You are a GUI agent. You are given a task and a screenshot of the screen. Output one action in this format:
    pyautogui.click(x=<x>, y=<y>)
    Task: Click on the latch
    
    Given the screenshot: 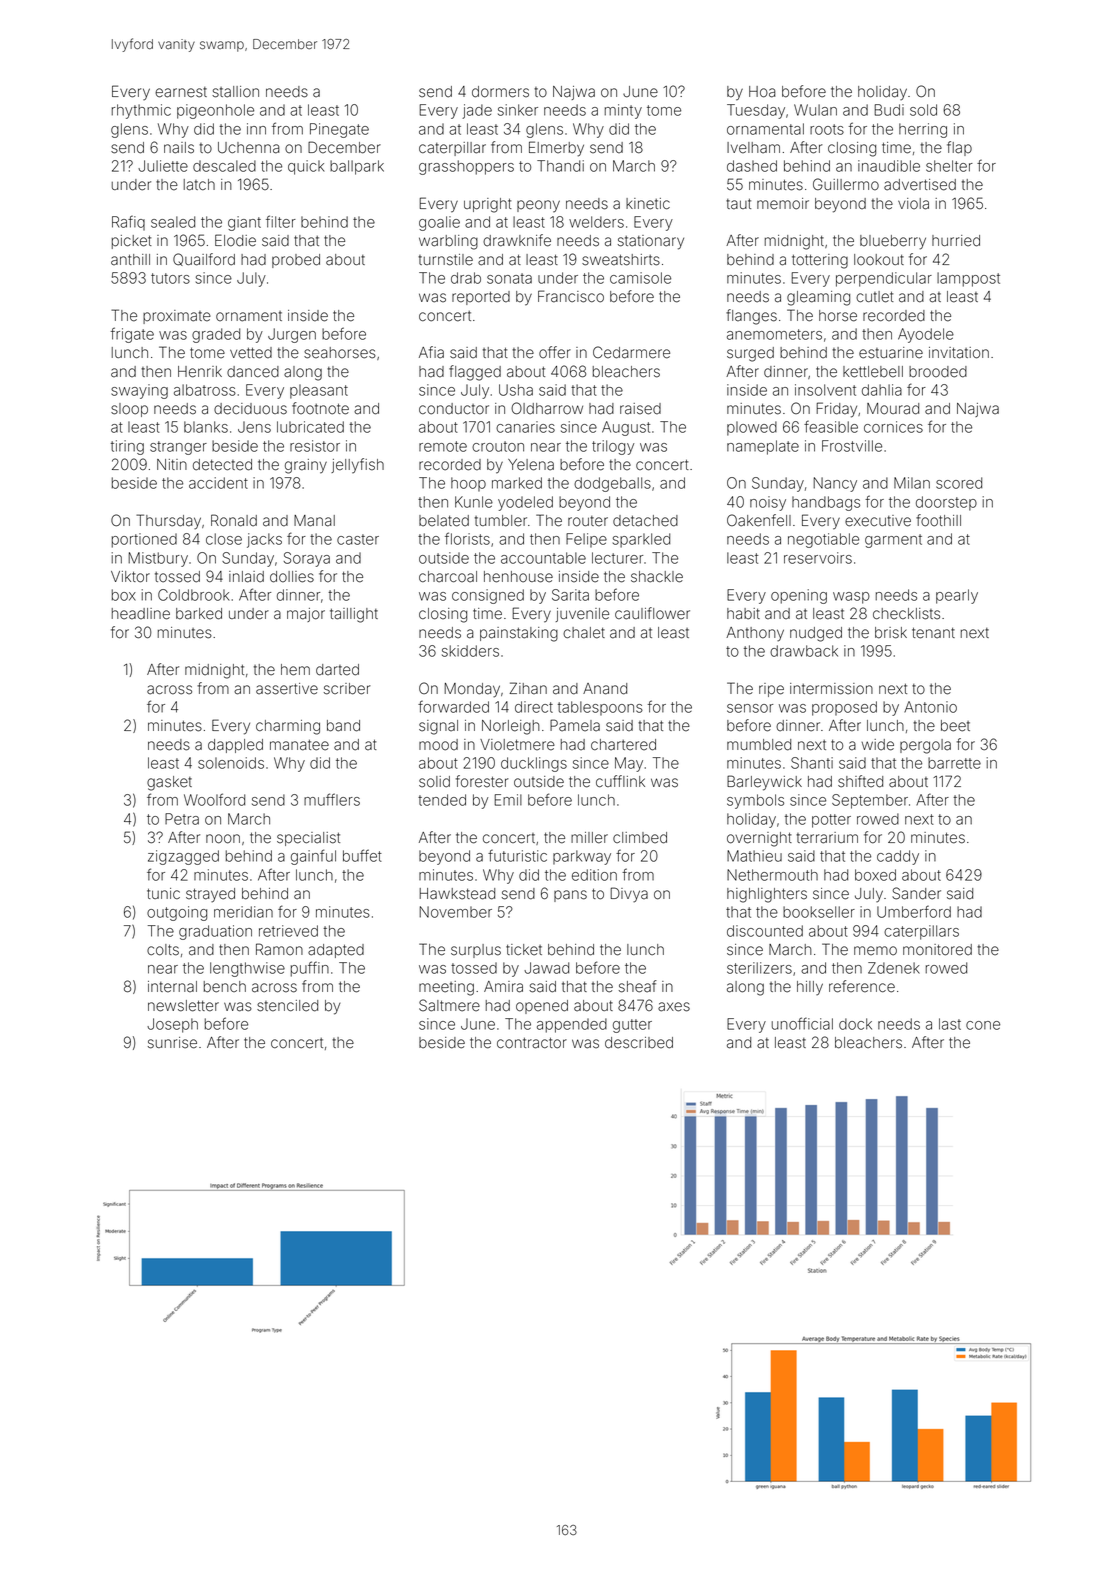 What is the action you would take?
    pyautogui.click(x=199, y=185)
